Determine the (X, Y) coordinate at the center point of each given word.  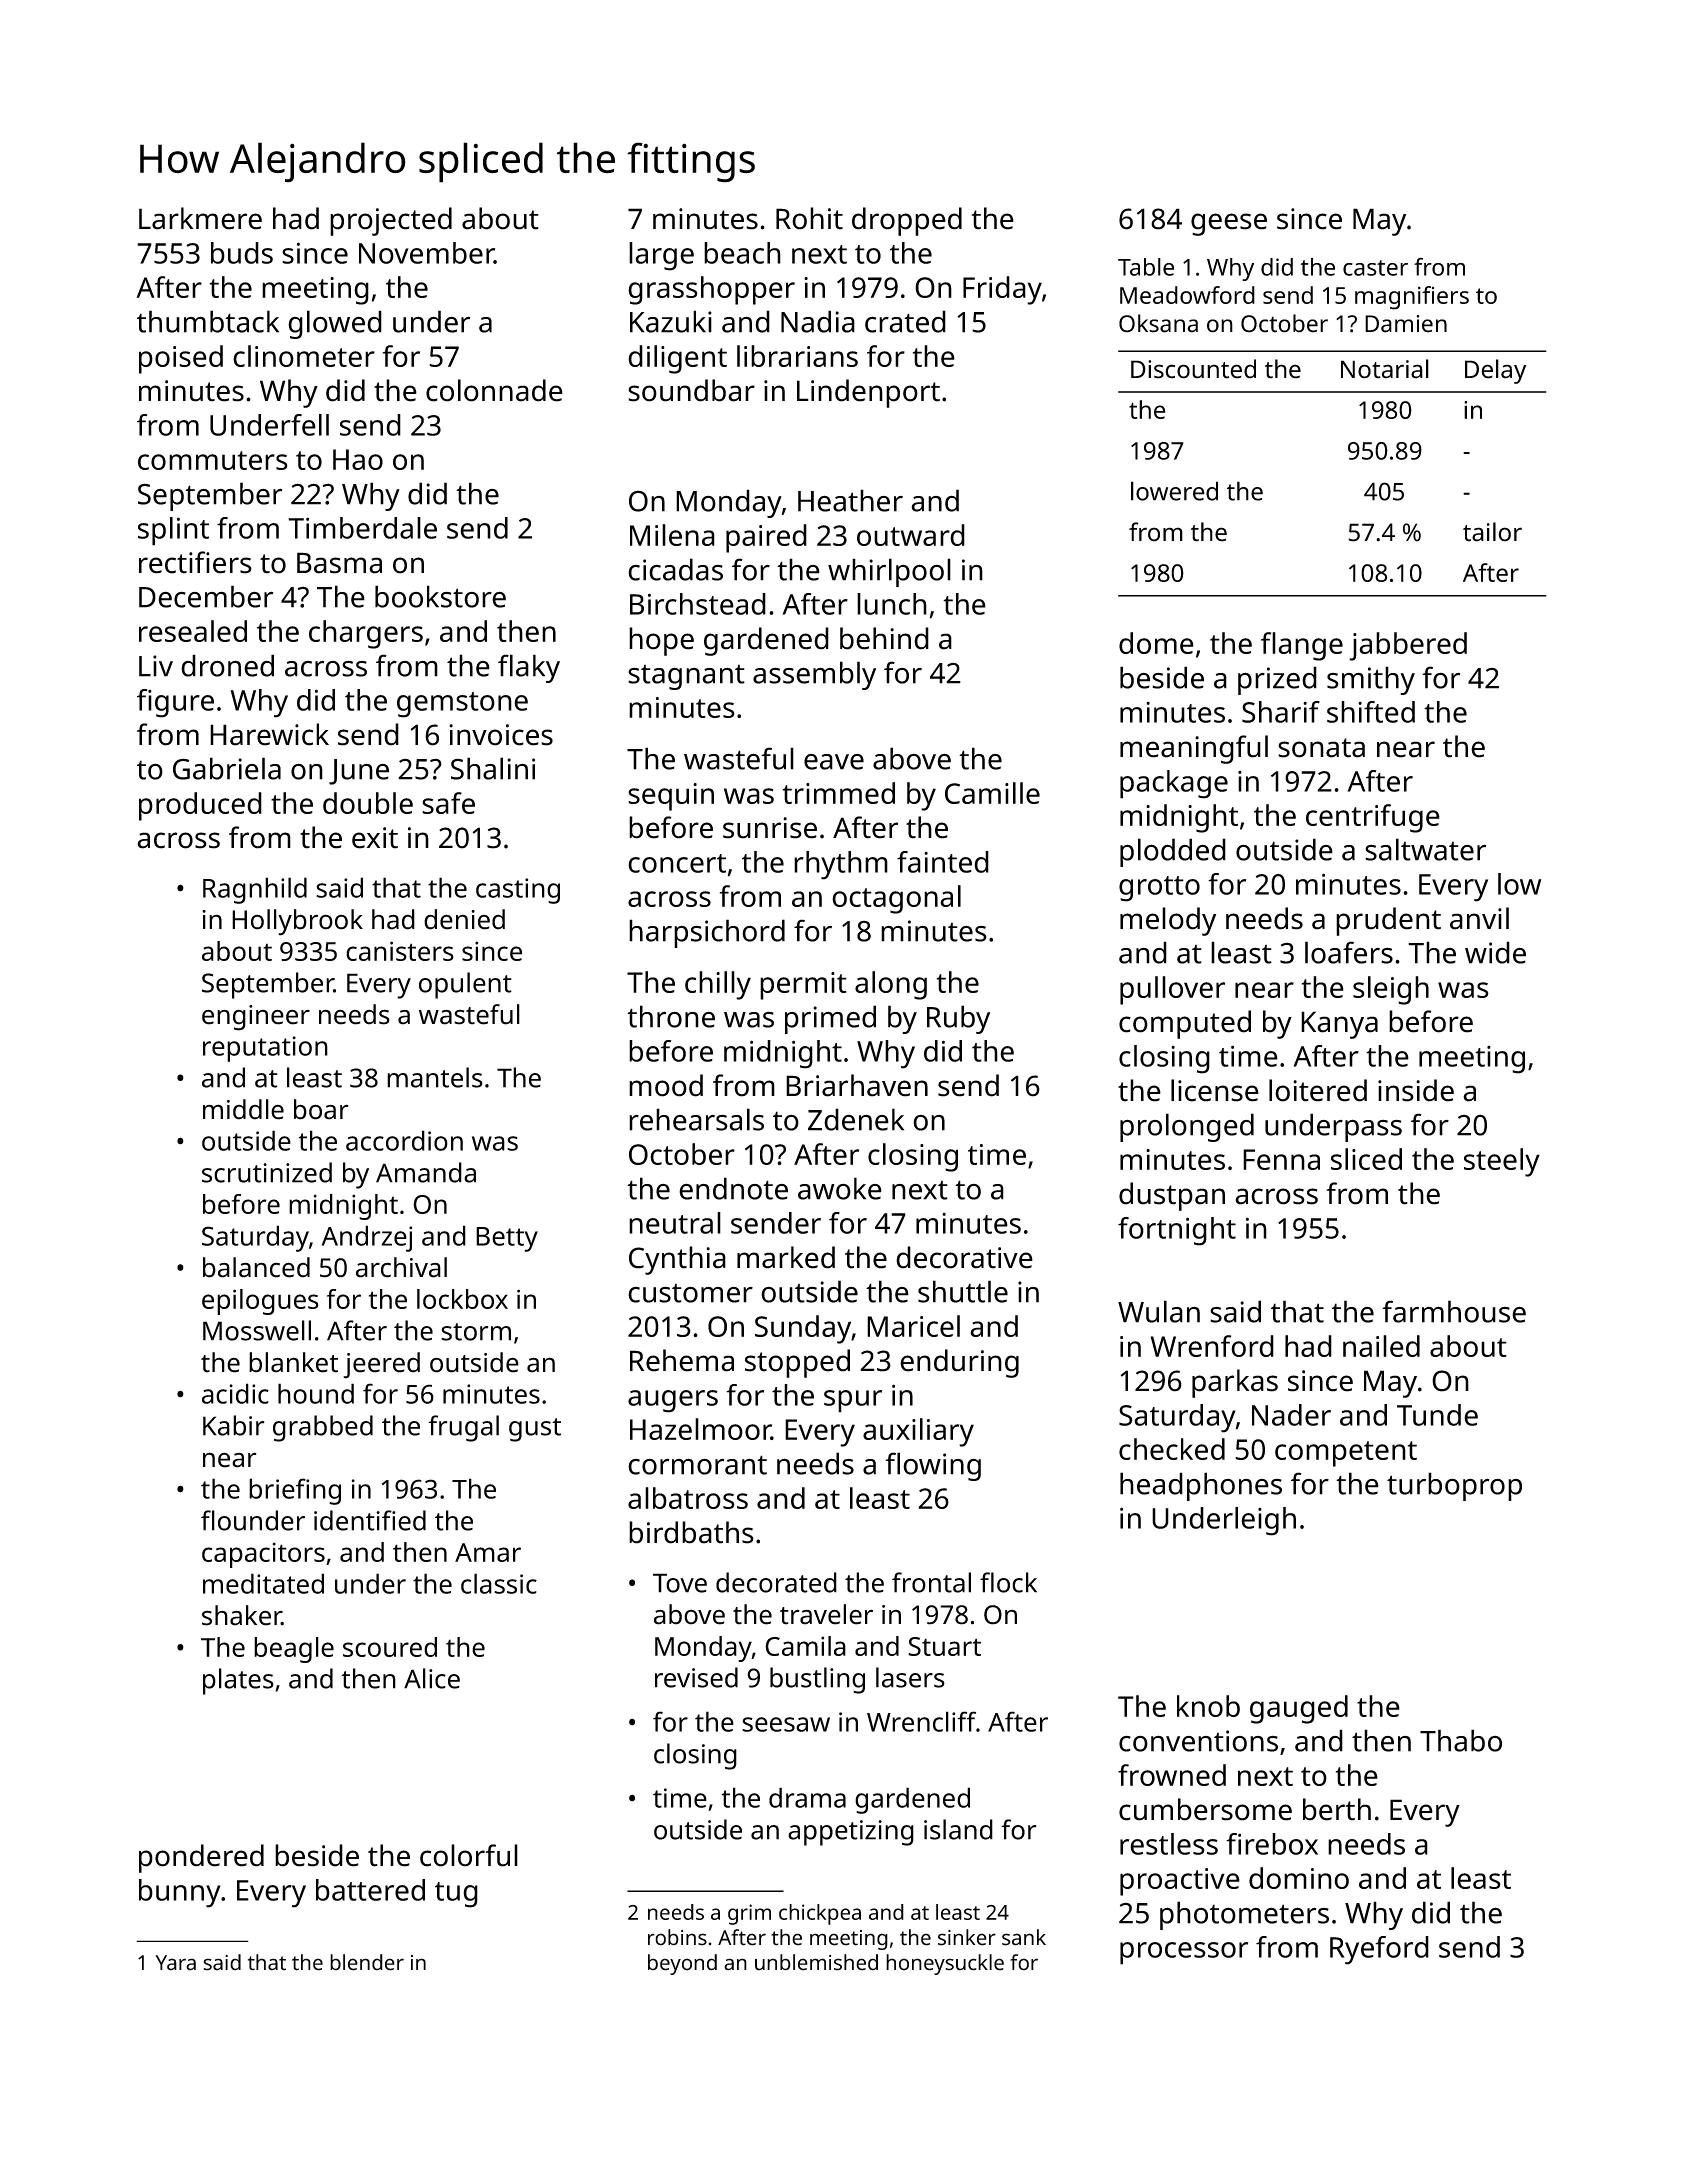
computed (1185, 1024)
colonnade (494, 390)
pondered (201, 1858)
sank (1024, 1937)
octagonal (896, 899)
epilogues (260, 1302)
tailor (1492, 532)
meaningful (1194, 749)
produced (200, 806)
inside (1416, 1090)
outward (911, 535)
